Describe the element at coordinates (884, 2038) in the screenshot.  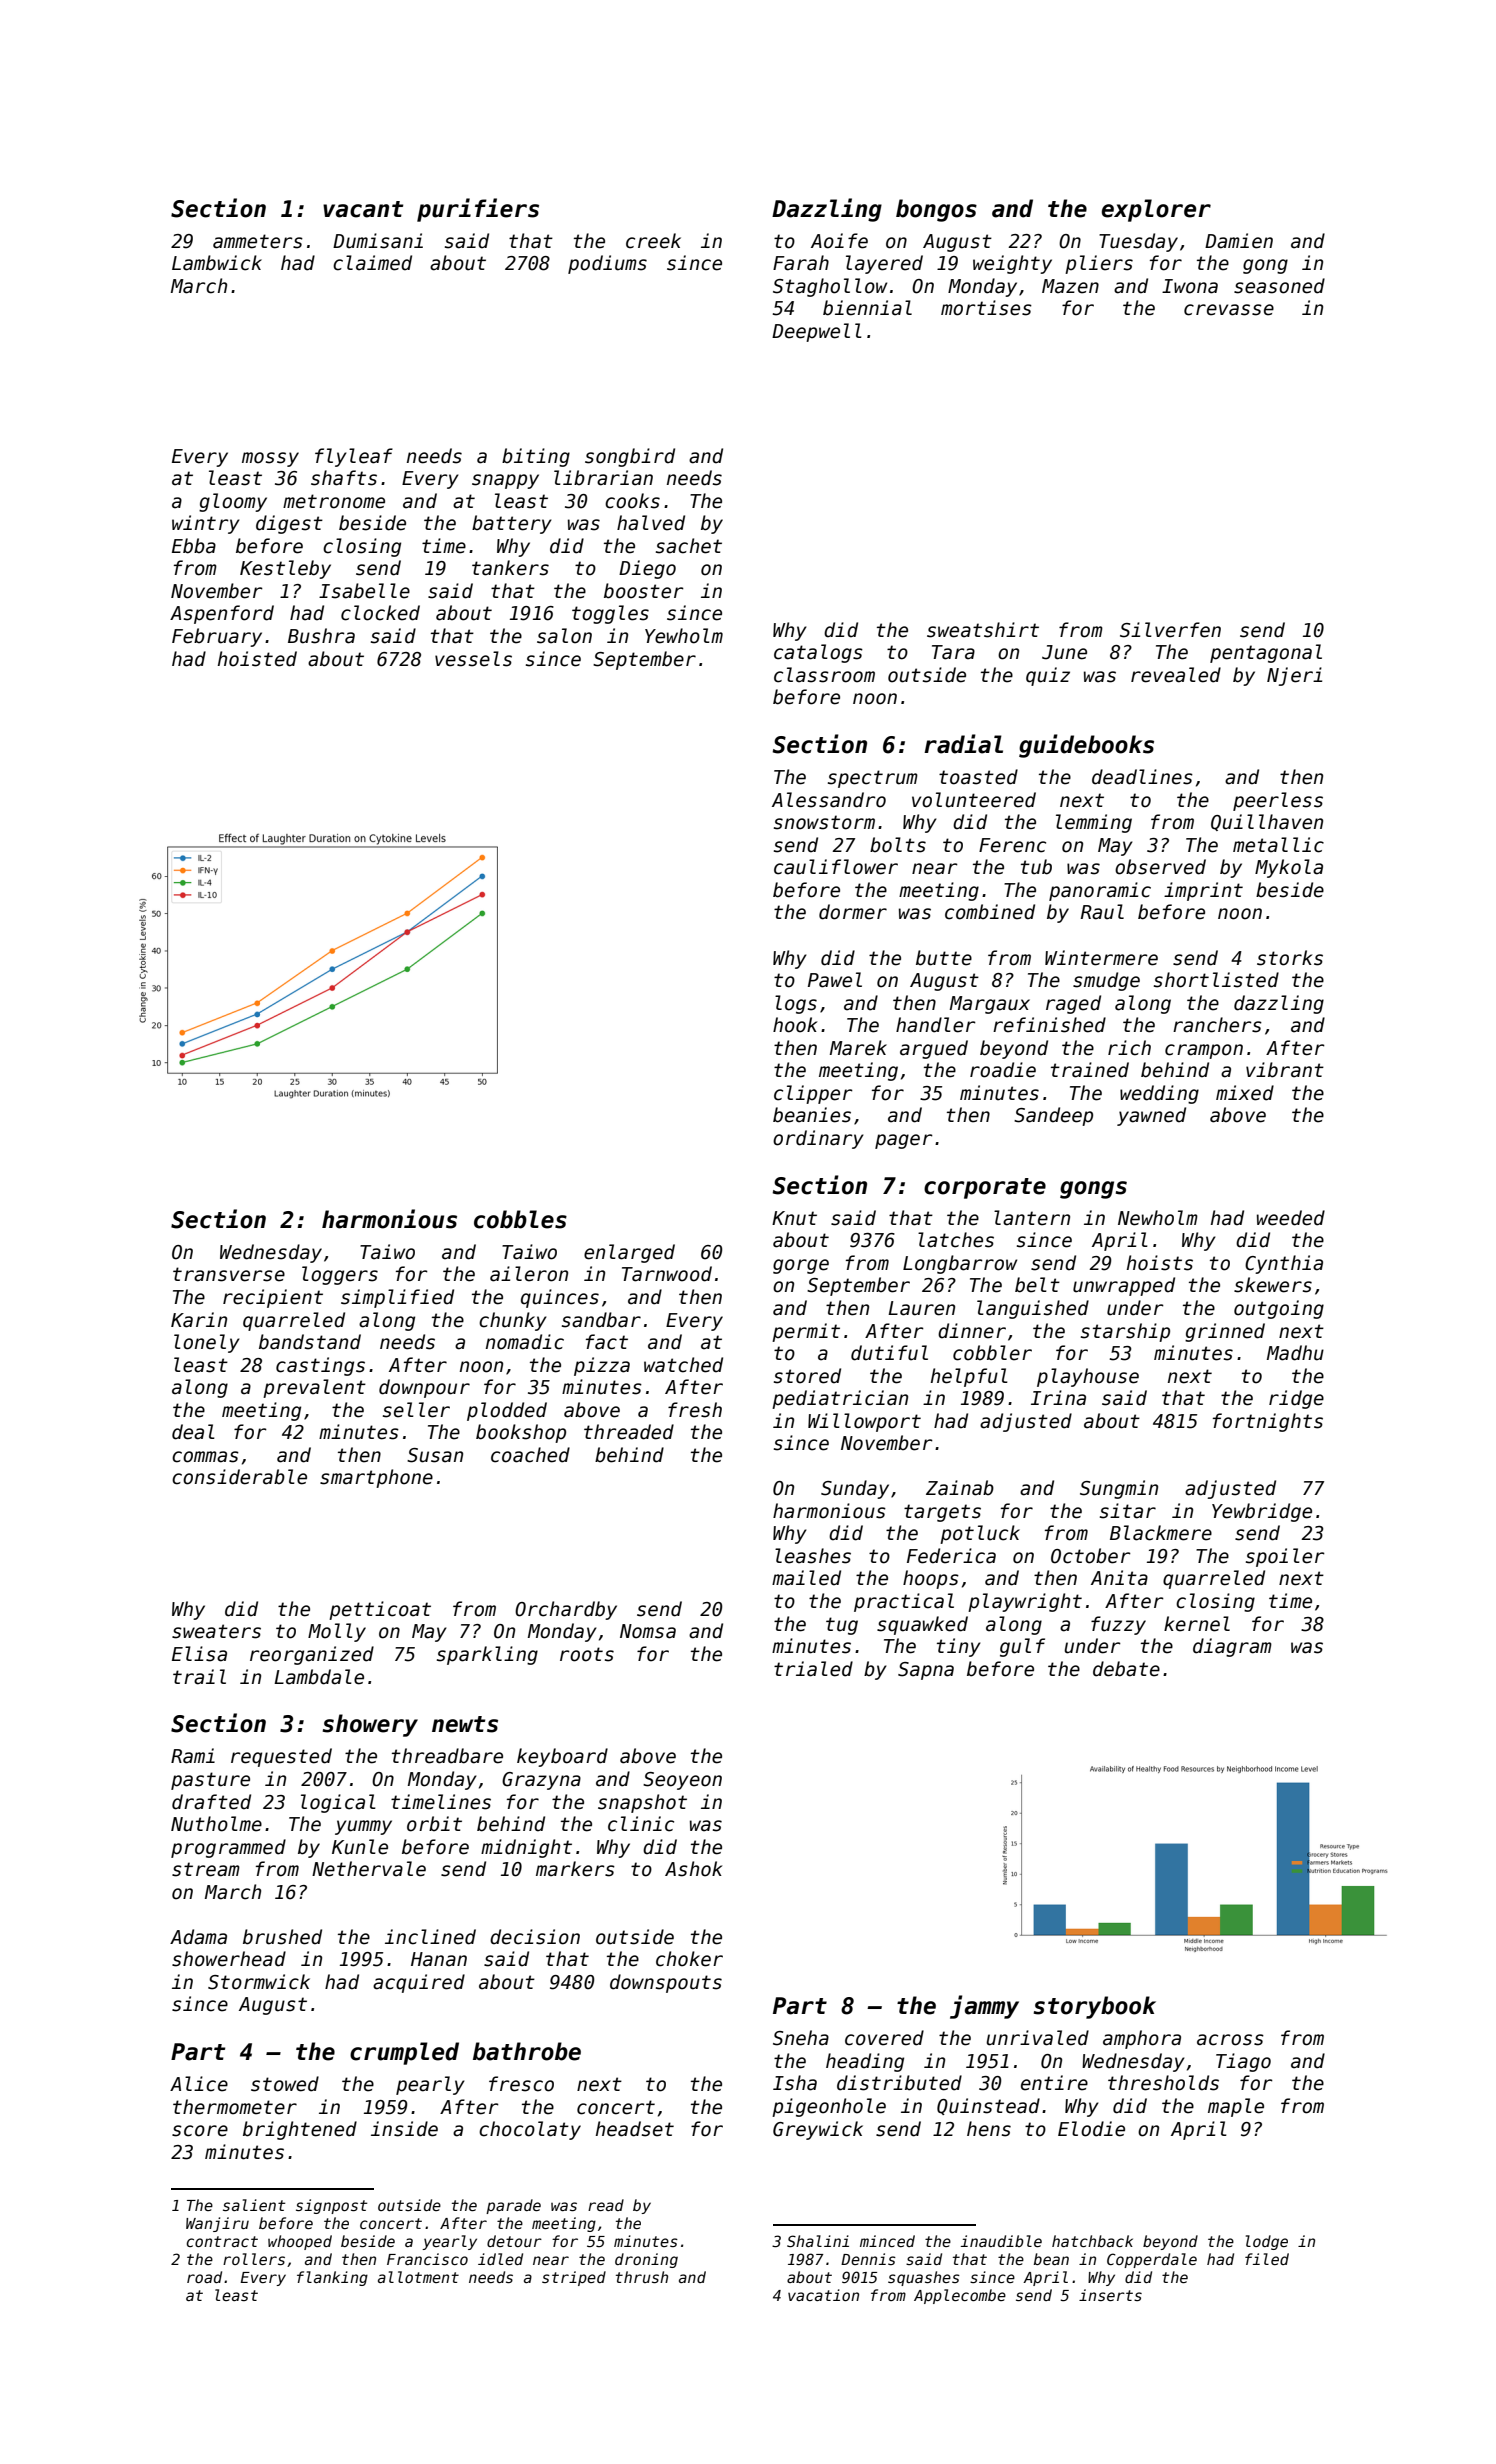
I see `covered` at that location.
